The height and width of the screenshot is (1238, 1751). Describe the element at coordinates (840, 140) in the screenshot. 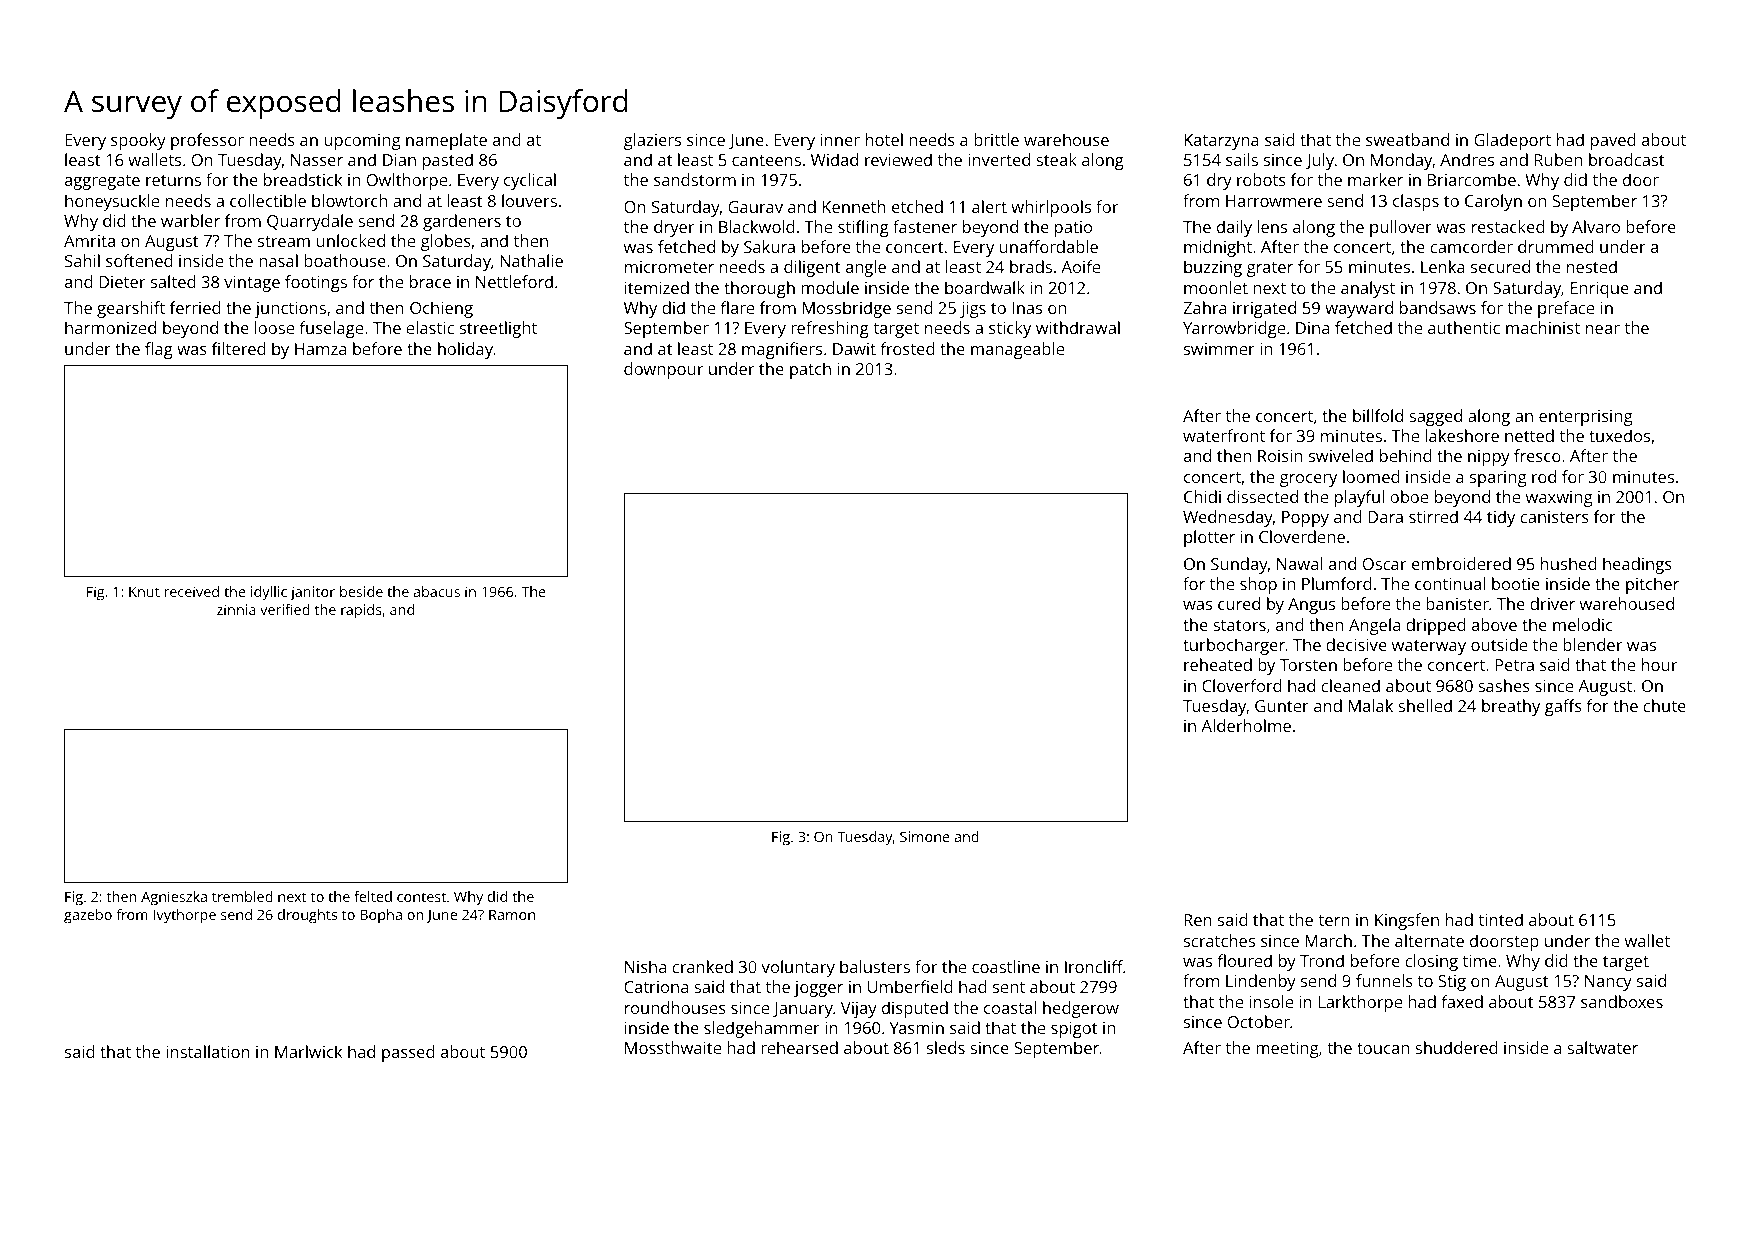

I see `inner` at that location.
